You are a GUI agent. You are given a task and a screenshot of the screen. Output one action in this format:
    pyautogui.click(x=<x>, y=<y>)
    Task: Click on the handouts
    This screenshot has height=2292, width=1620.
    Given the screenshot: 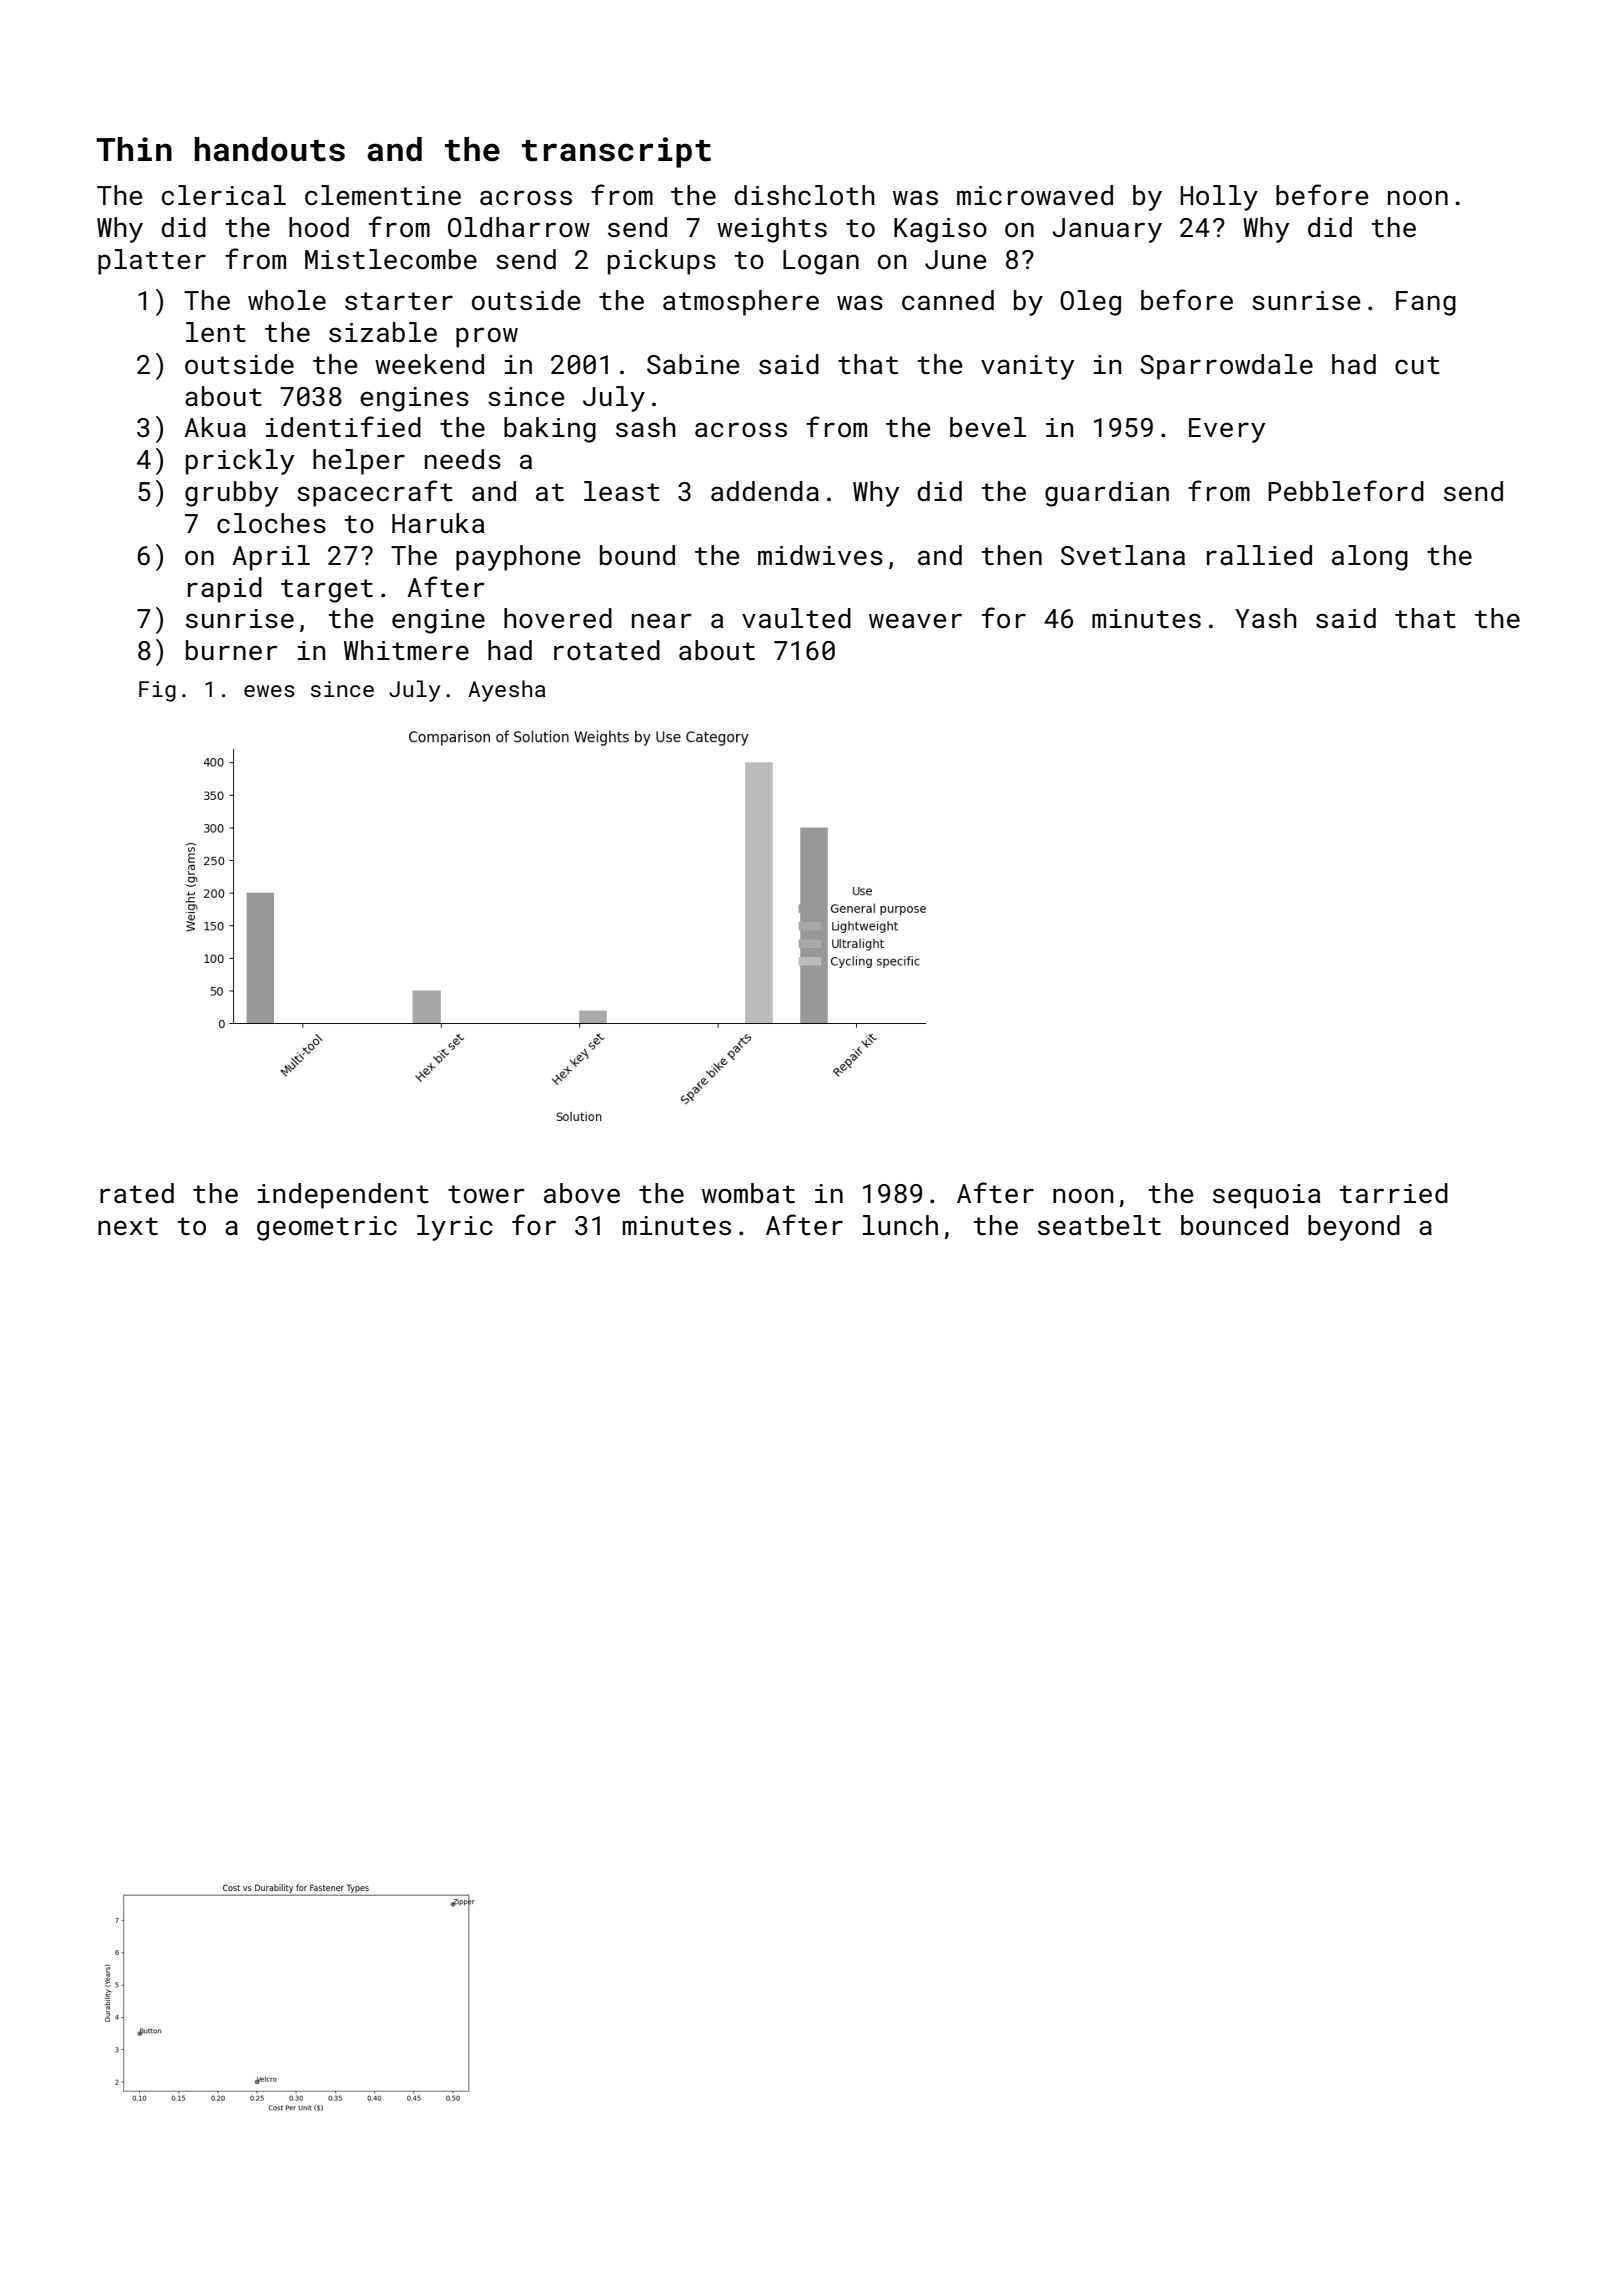 What is the action you would take?
    pyautogui.click(x=270, y=149)
